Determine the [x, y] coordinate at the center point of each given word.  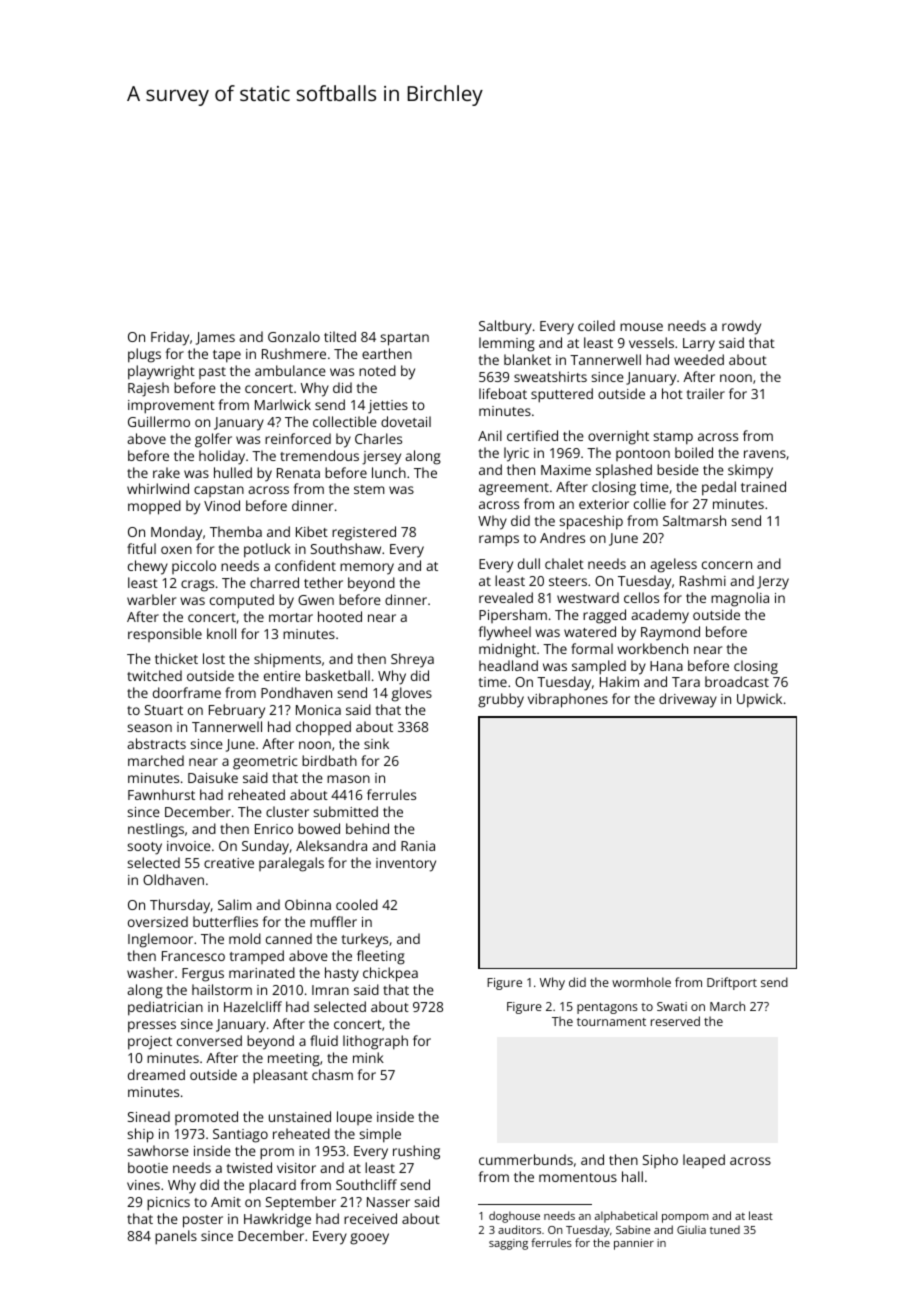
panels [176, 1237]
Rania [418, 846]
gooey [369, 1239]
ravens [765, 454]
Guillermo [159, 421]
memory [367, 569]
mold [245, 938]
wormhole [641, 982]
